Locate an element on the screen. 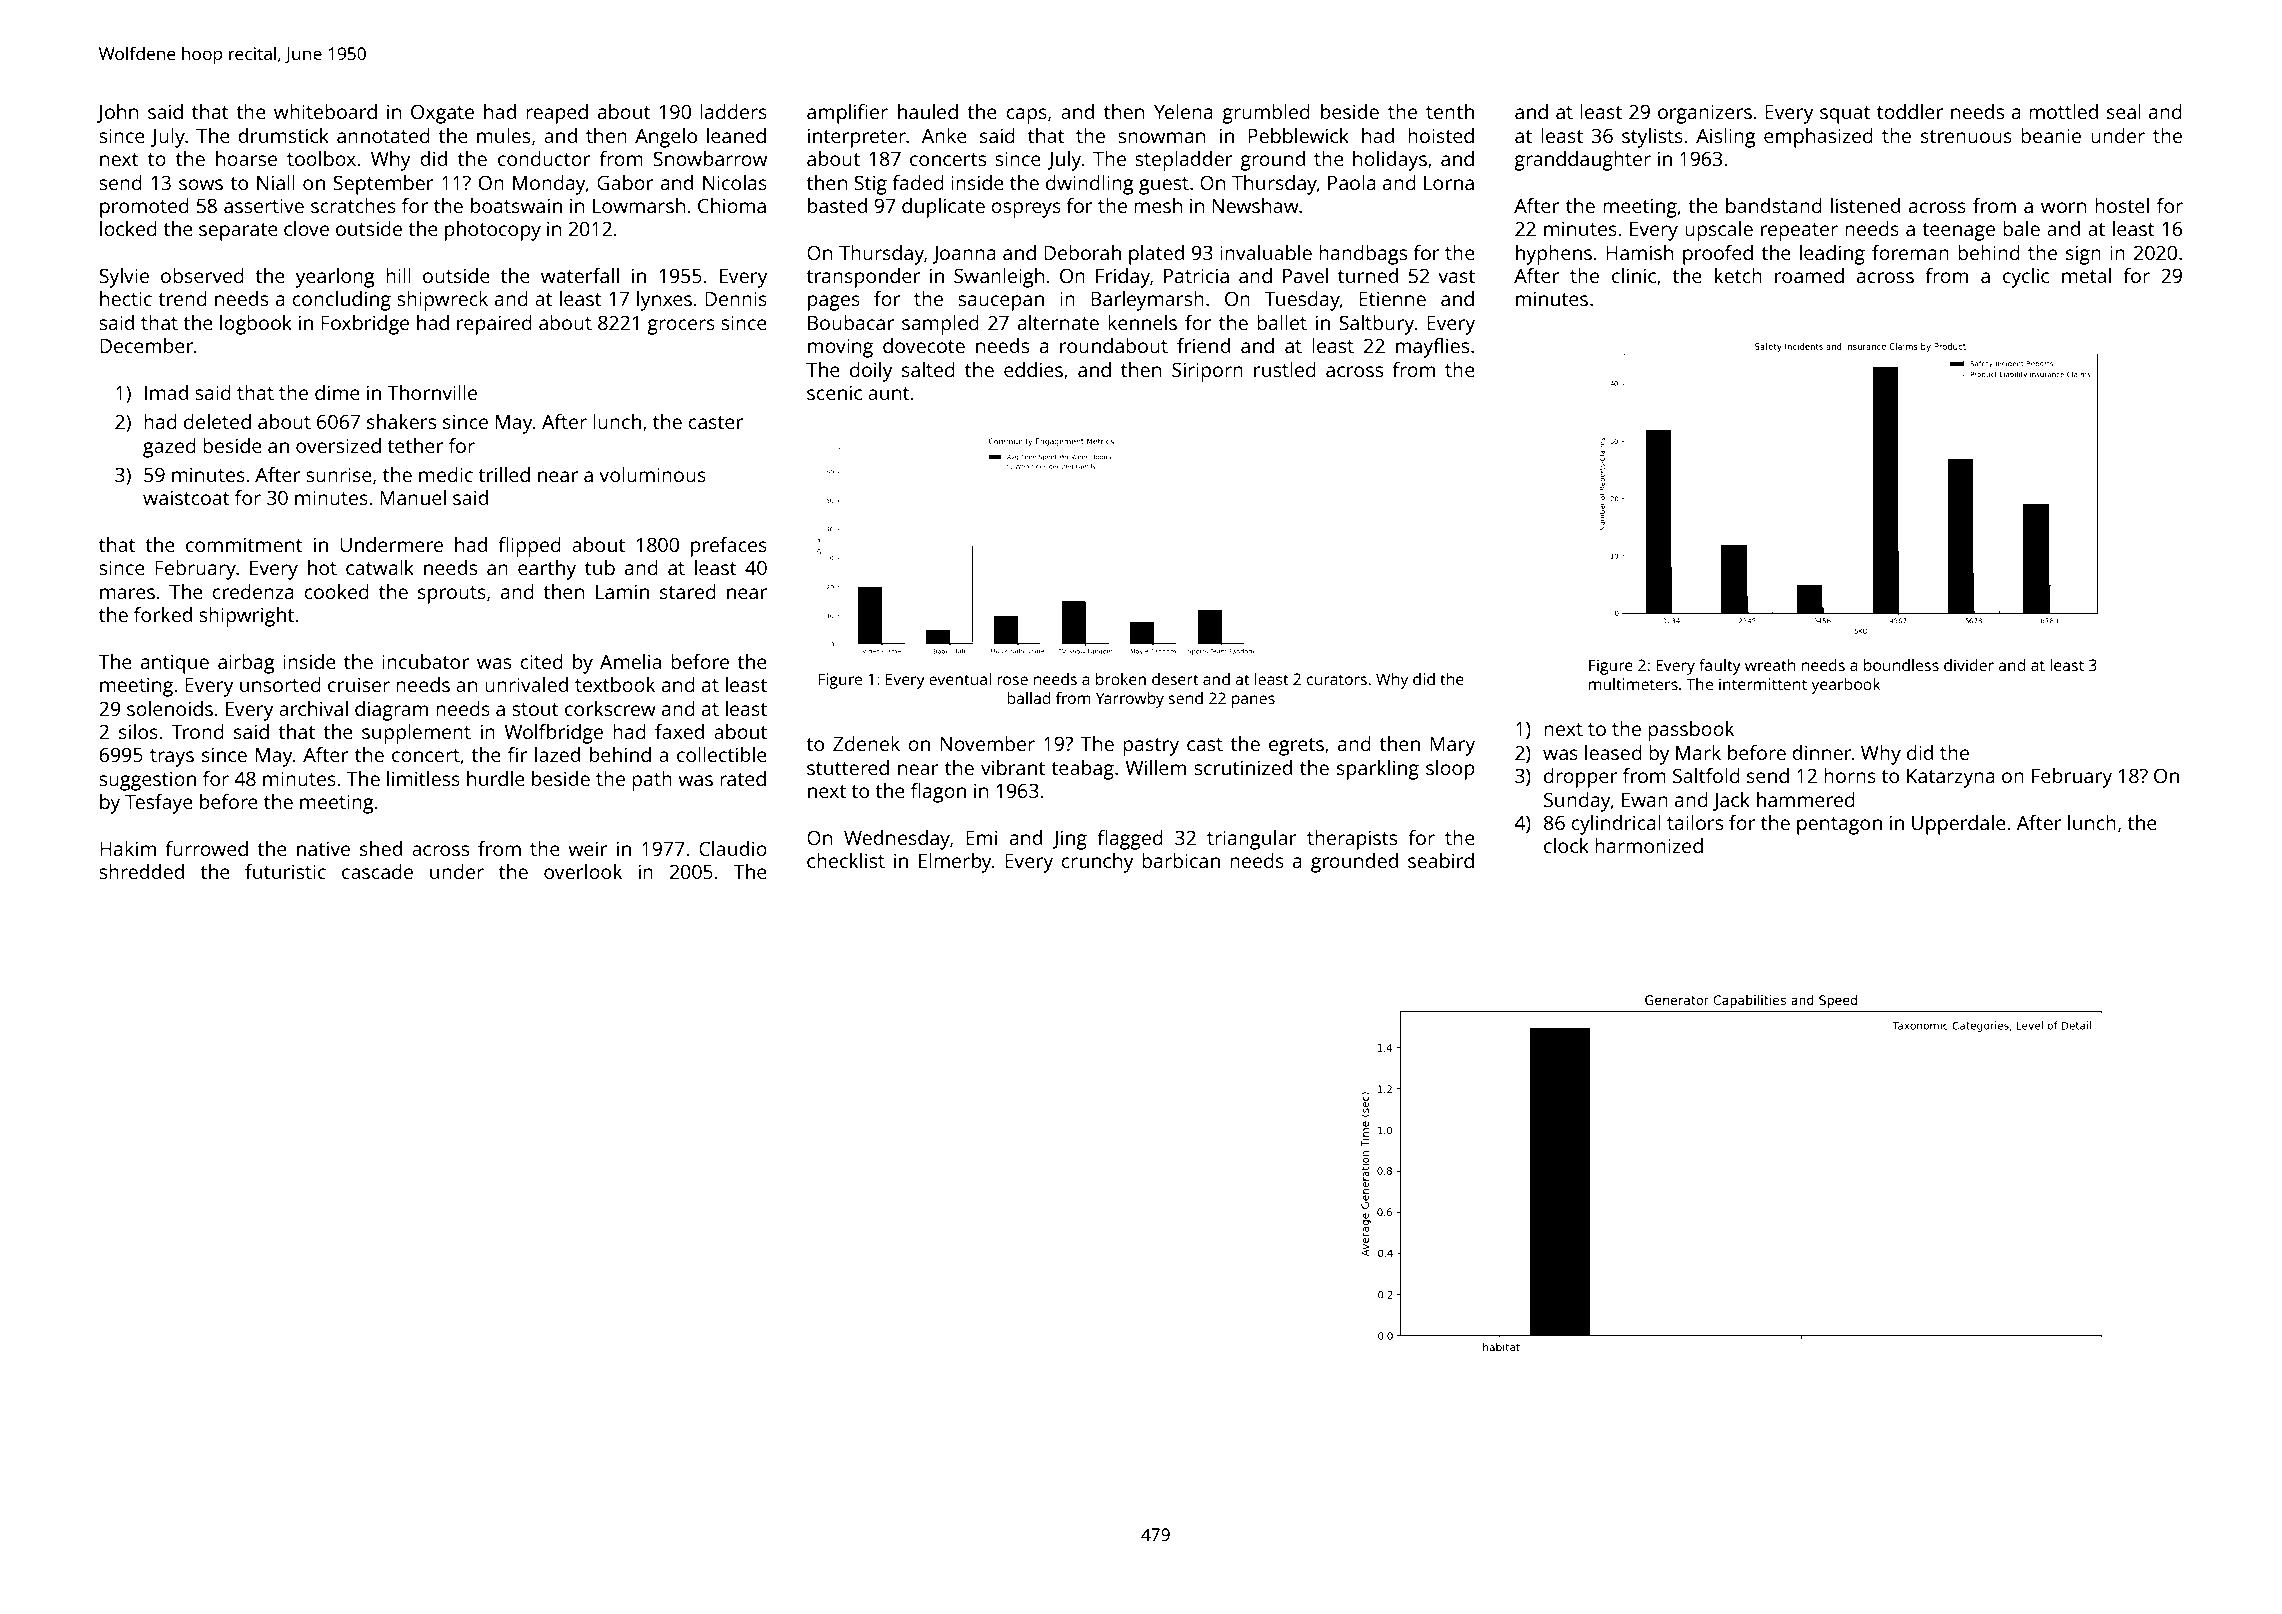 This screenshot has height=1614, width=2282. voluminous is located at coordinates (652, 474).
